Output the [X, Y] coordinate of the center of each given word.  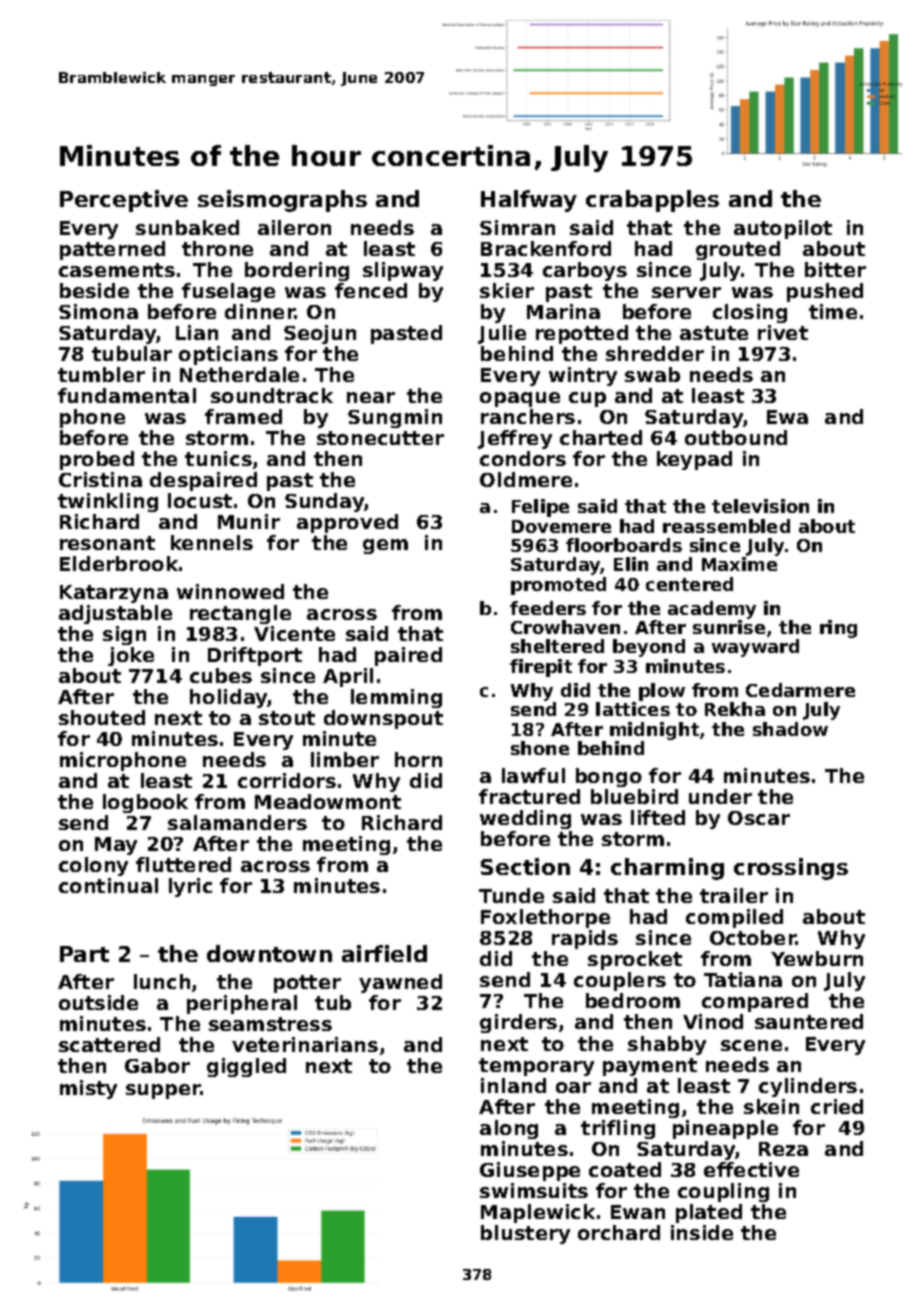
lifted [658, 817]
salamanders [237, 822]
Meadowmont [328, 801]
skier [507, 290]
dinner [260, 311]
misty [88, 1089]
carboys [585, 271]
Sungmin [395, 418]
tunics [218, 458]
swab [652, 374]
